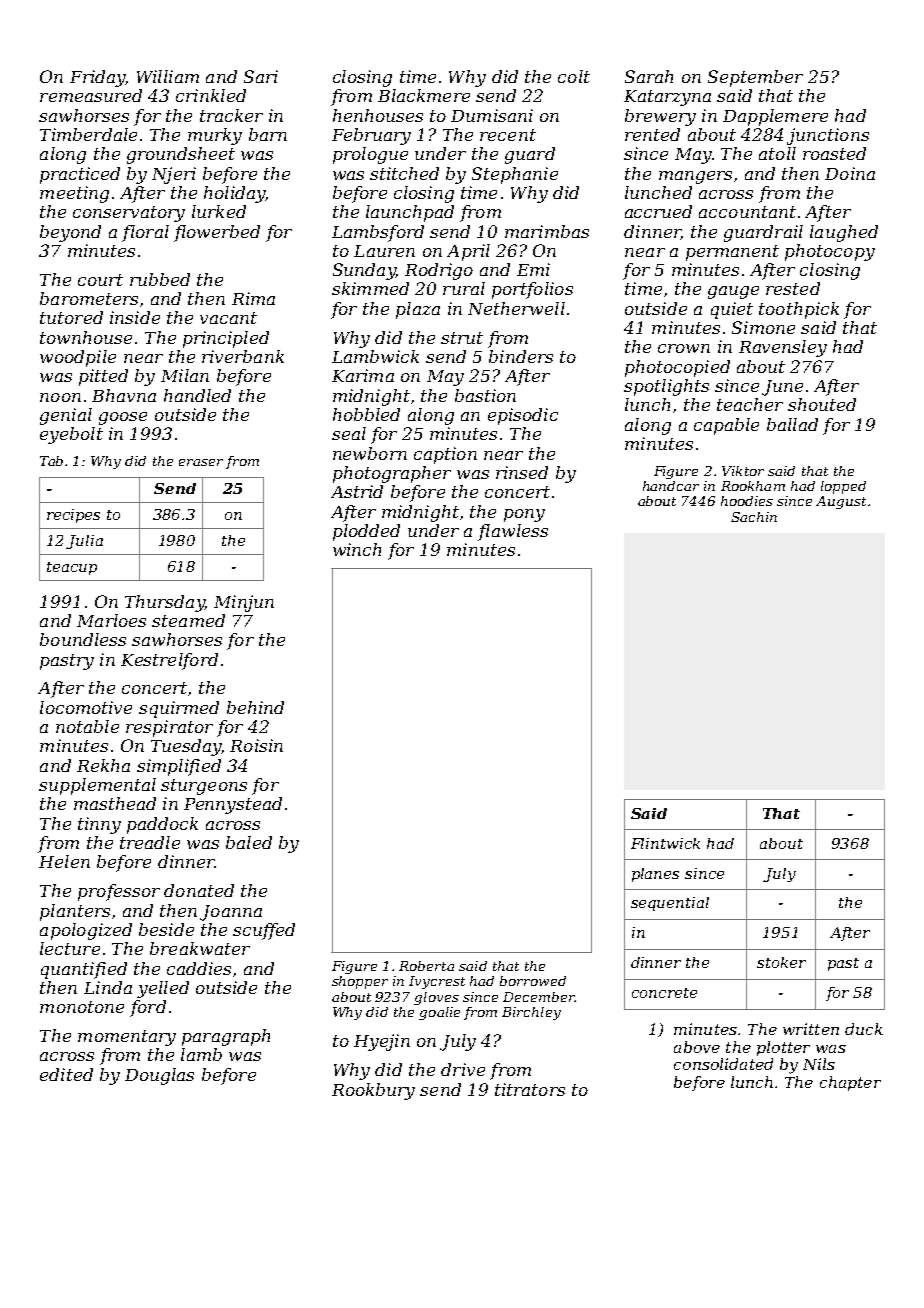 Image resolution: width=924 pixels, height=1308 pixels. What do you see at coordinates (513, 532) in the image?
I see `flawless` at bounding box center [513, 532].
